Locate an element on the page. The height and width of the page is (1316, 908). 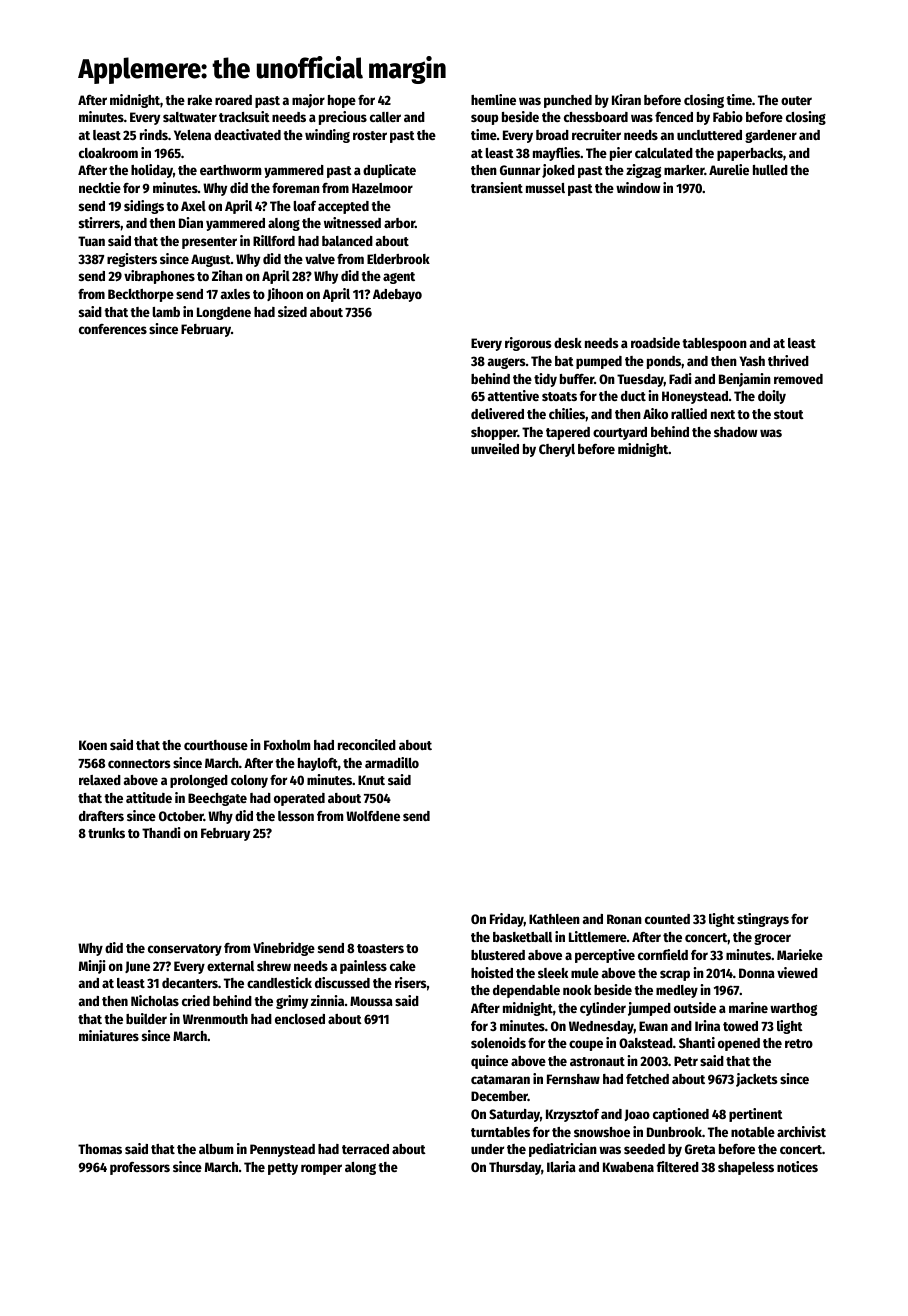
Adebayo is located at coordinates (397, 295).
